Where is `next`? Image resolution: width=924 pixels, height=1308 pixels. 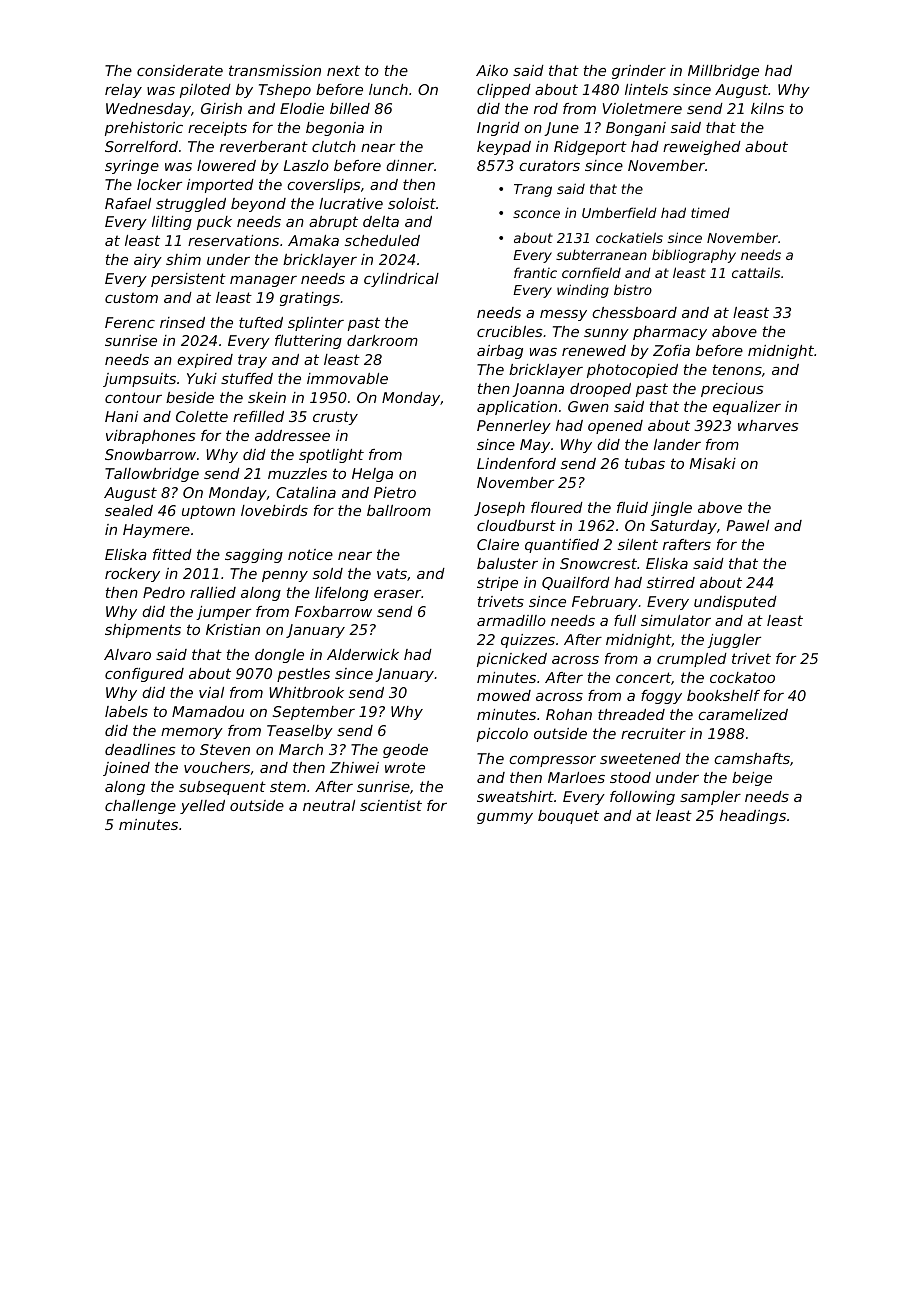 next is located at coordinates (343, 70).
